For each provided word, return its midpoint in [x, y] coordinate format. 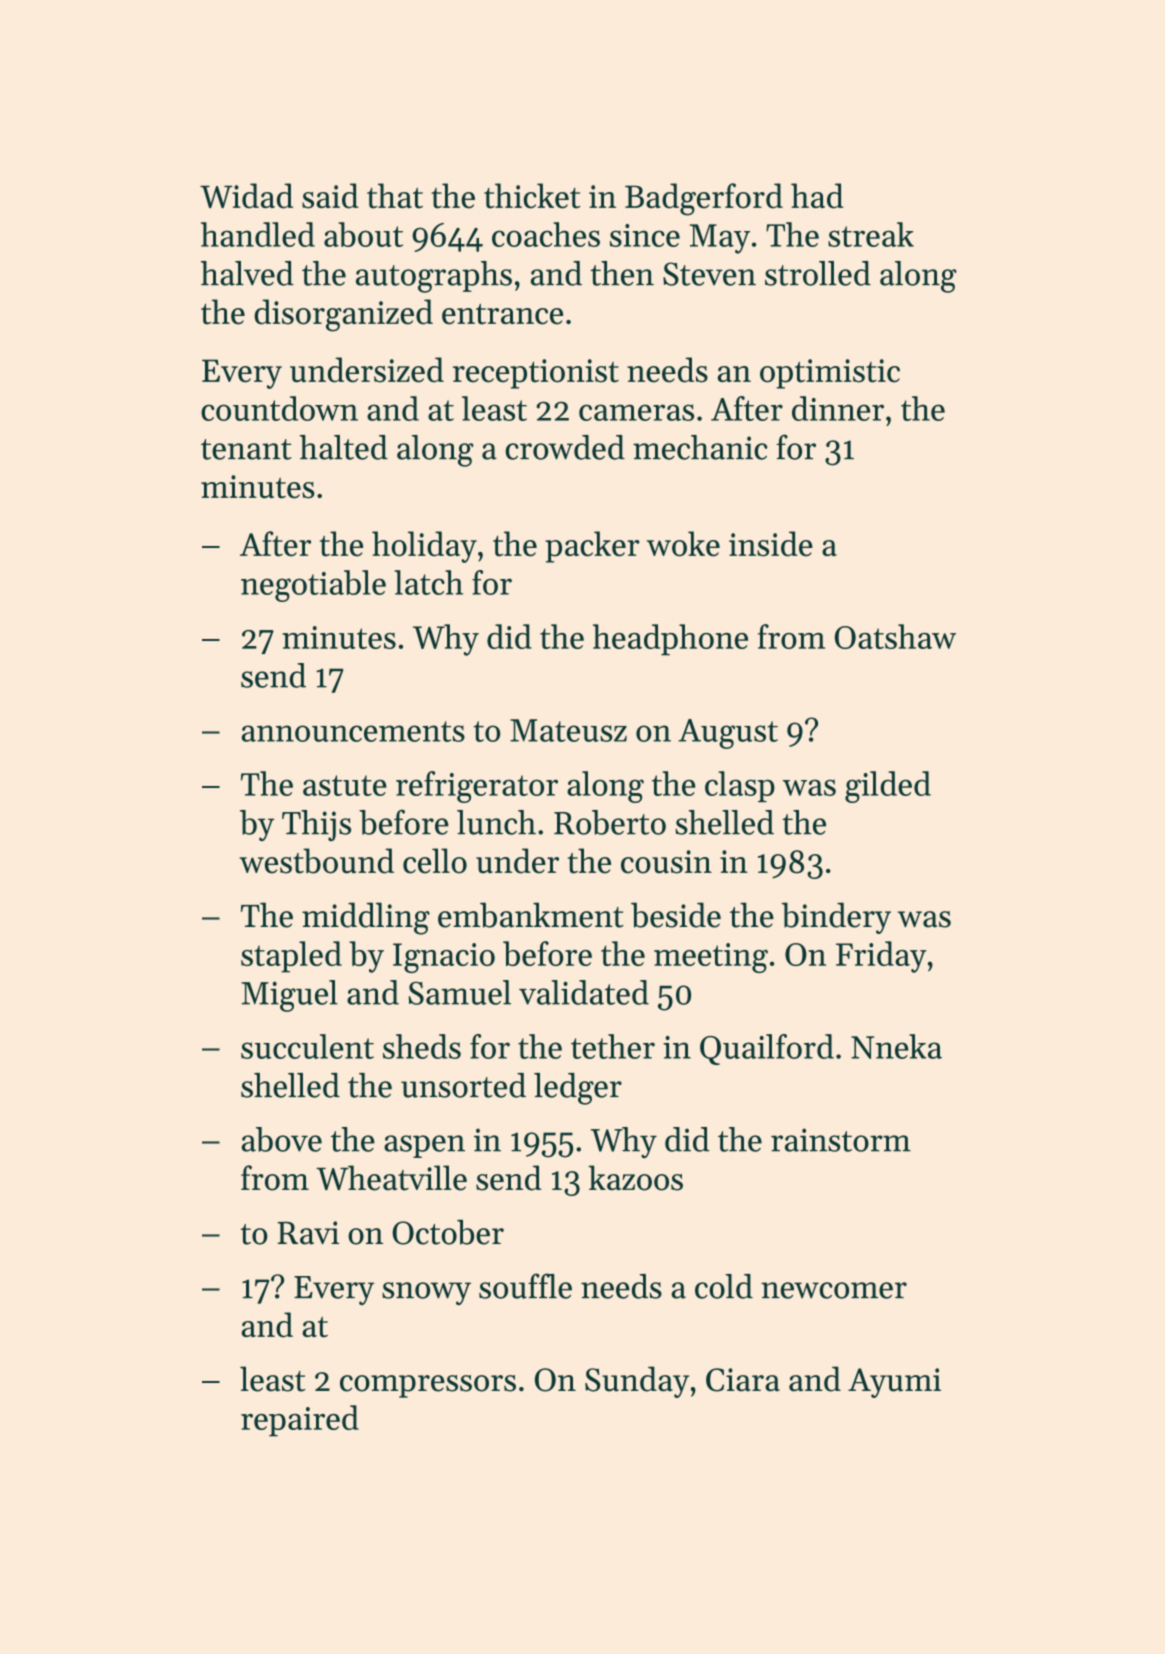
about [363, 234]
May [719, 239]
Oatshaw [895, 636]
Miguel [289, 996]
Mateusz [568, 730]
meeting [711, 958]
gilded [888, 787]
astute [345, 785]
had [817, 196]
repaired [300, 1421]
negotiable [313, 586]
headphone [670, 640]
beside [676, 915]
